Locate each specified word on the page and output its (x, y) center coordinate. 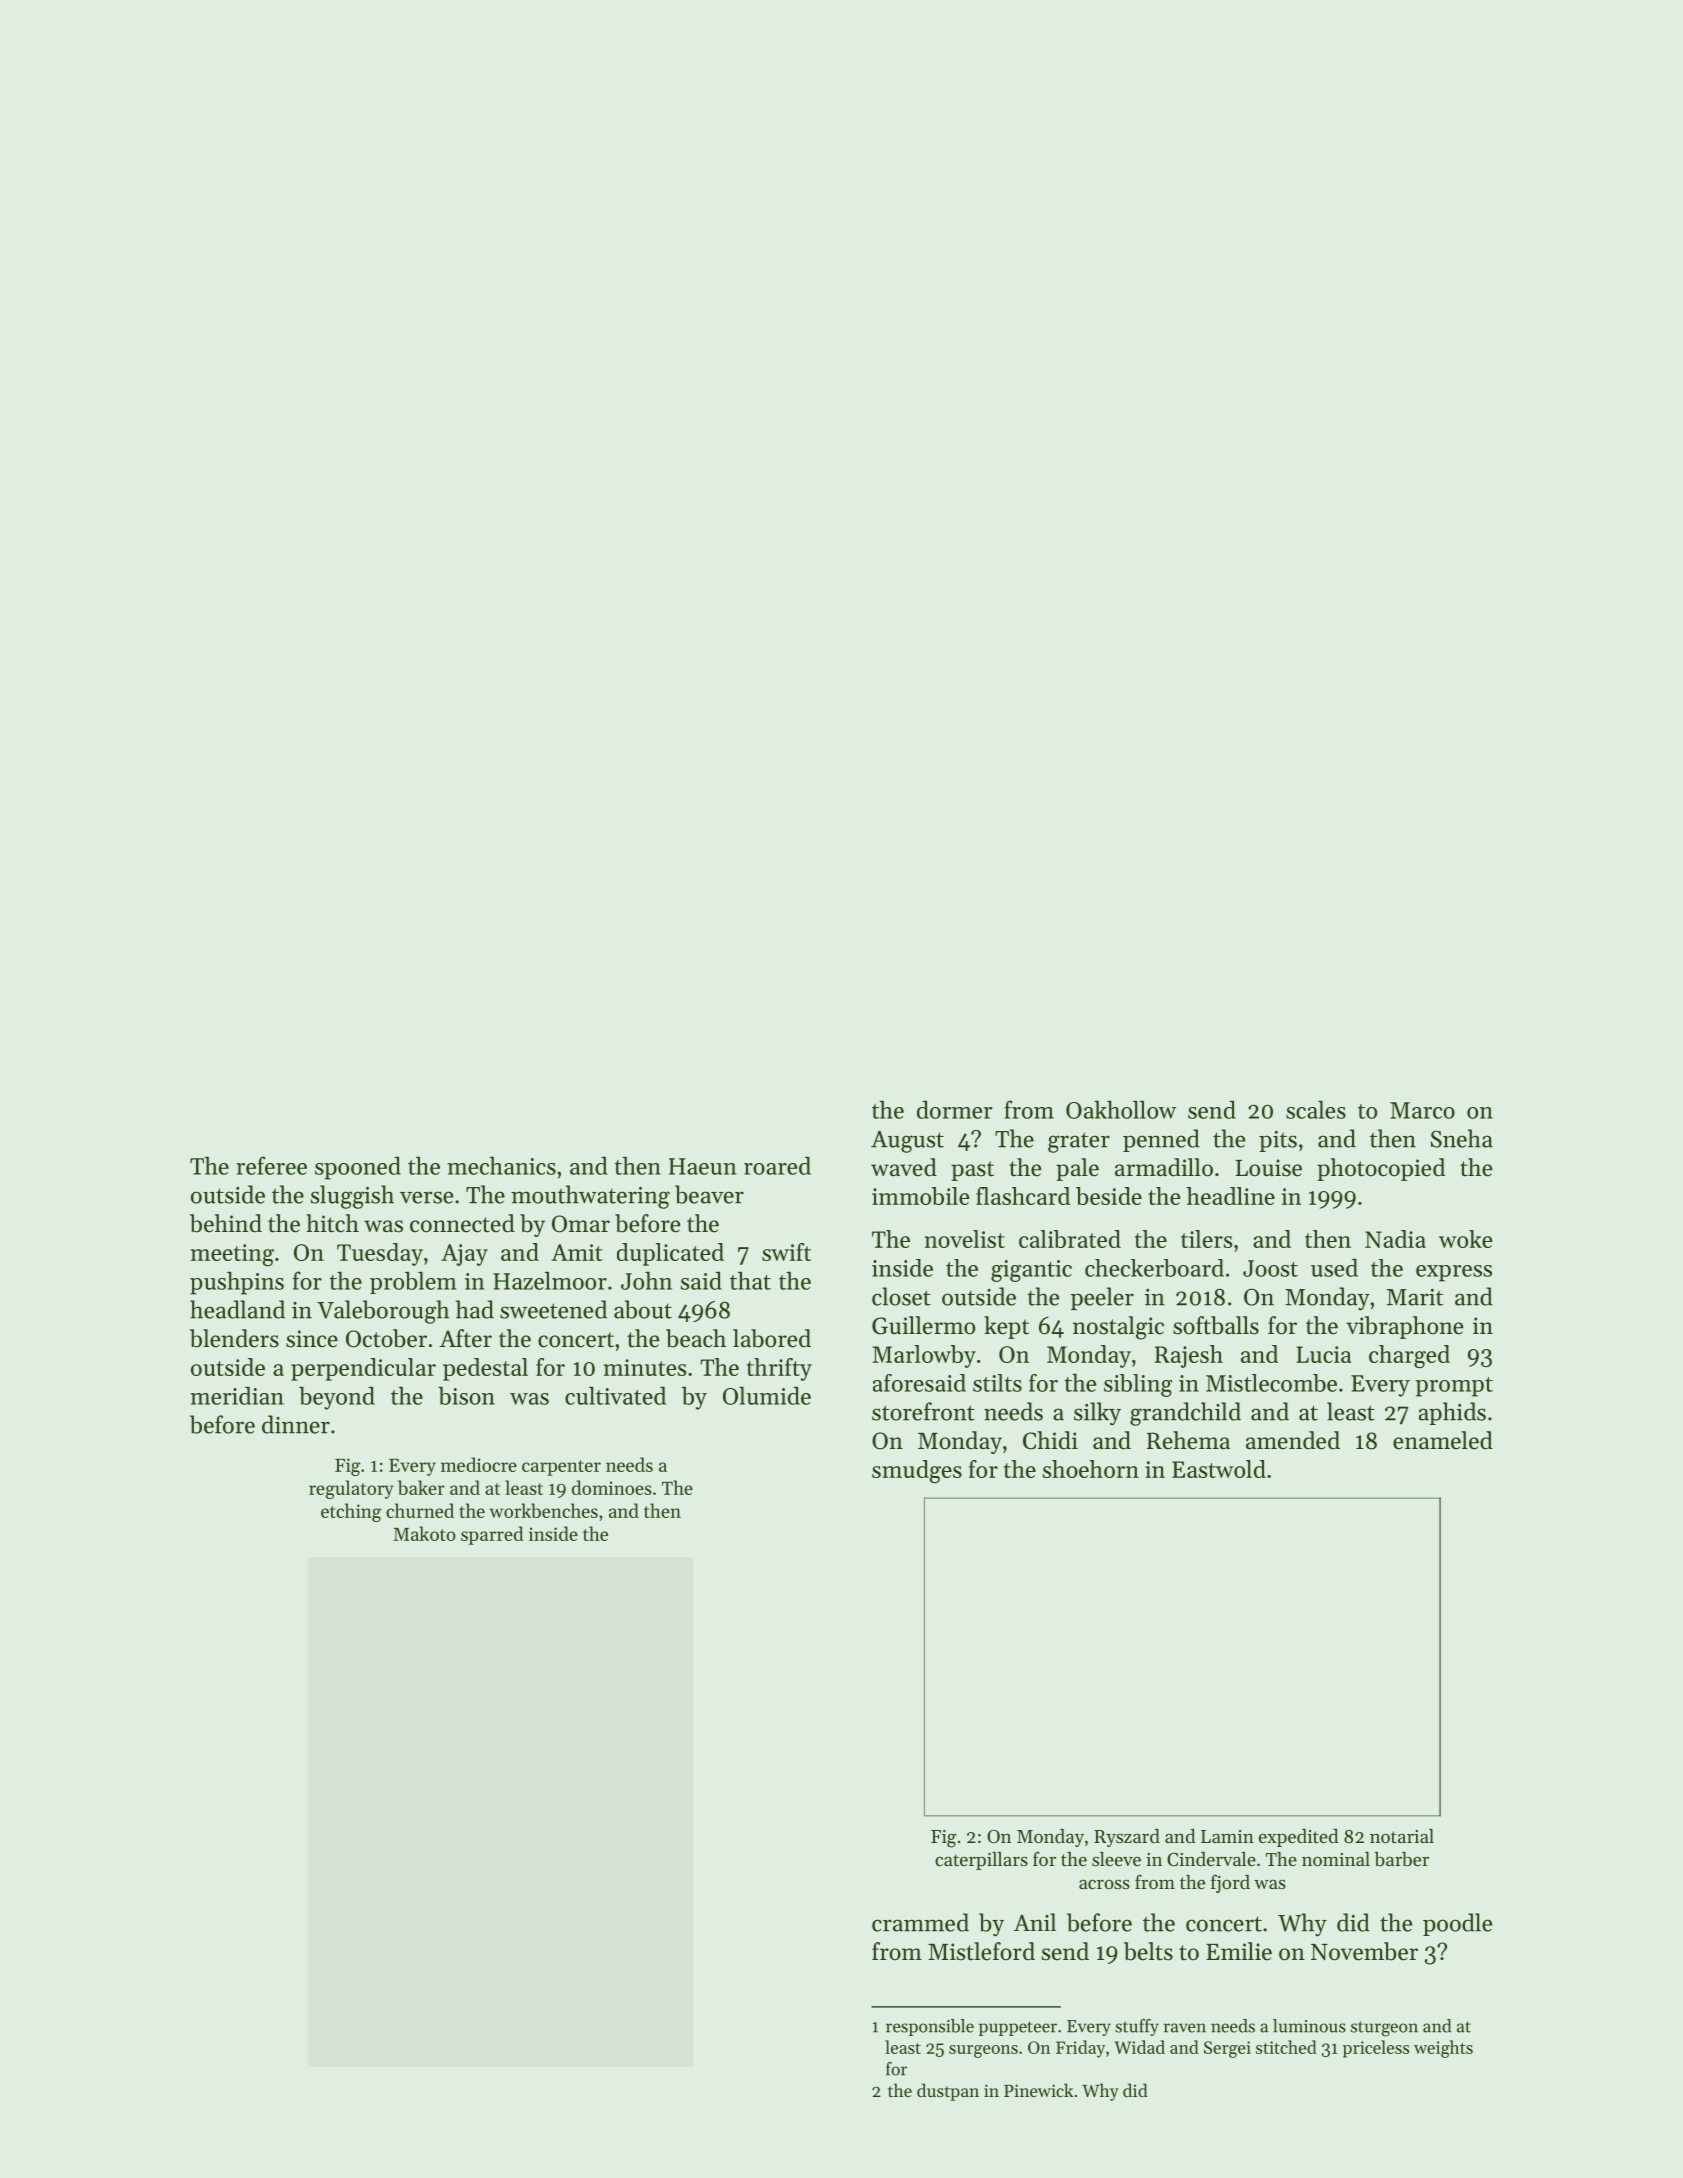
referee (271, 1165)
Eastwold (1219, 1469)
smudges (917, 1471)
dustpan (948, 2092)
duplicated (670, 1254)
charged (1409, 1356)
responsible (930, 2027)
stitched (1286, 2047)
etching (351, 1512)
